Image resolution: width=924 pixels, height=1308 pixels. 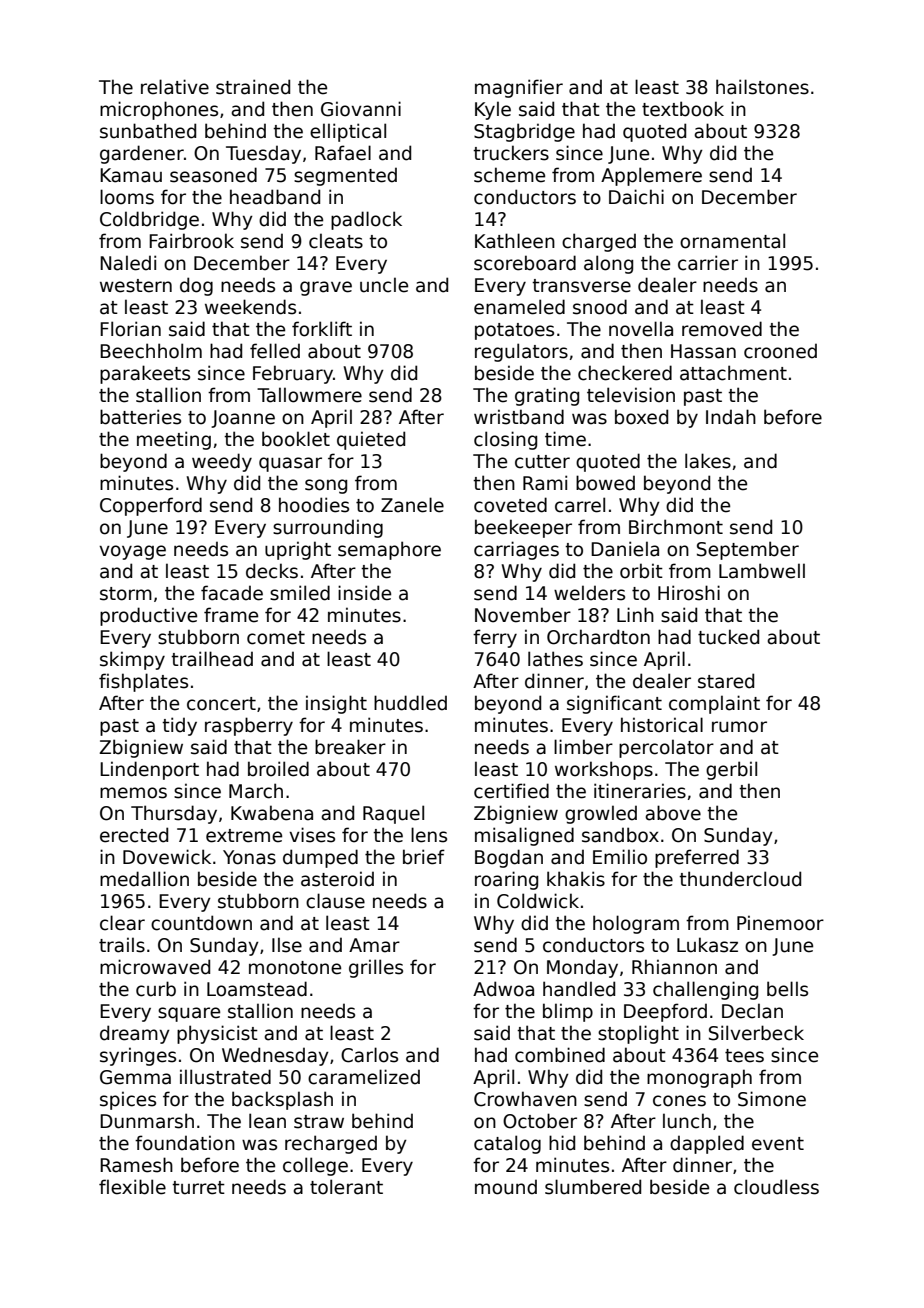 I want to click on Naledi, so click(x=128, y=263).
